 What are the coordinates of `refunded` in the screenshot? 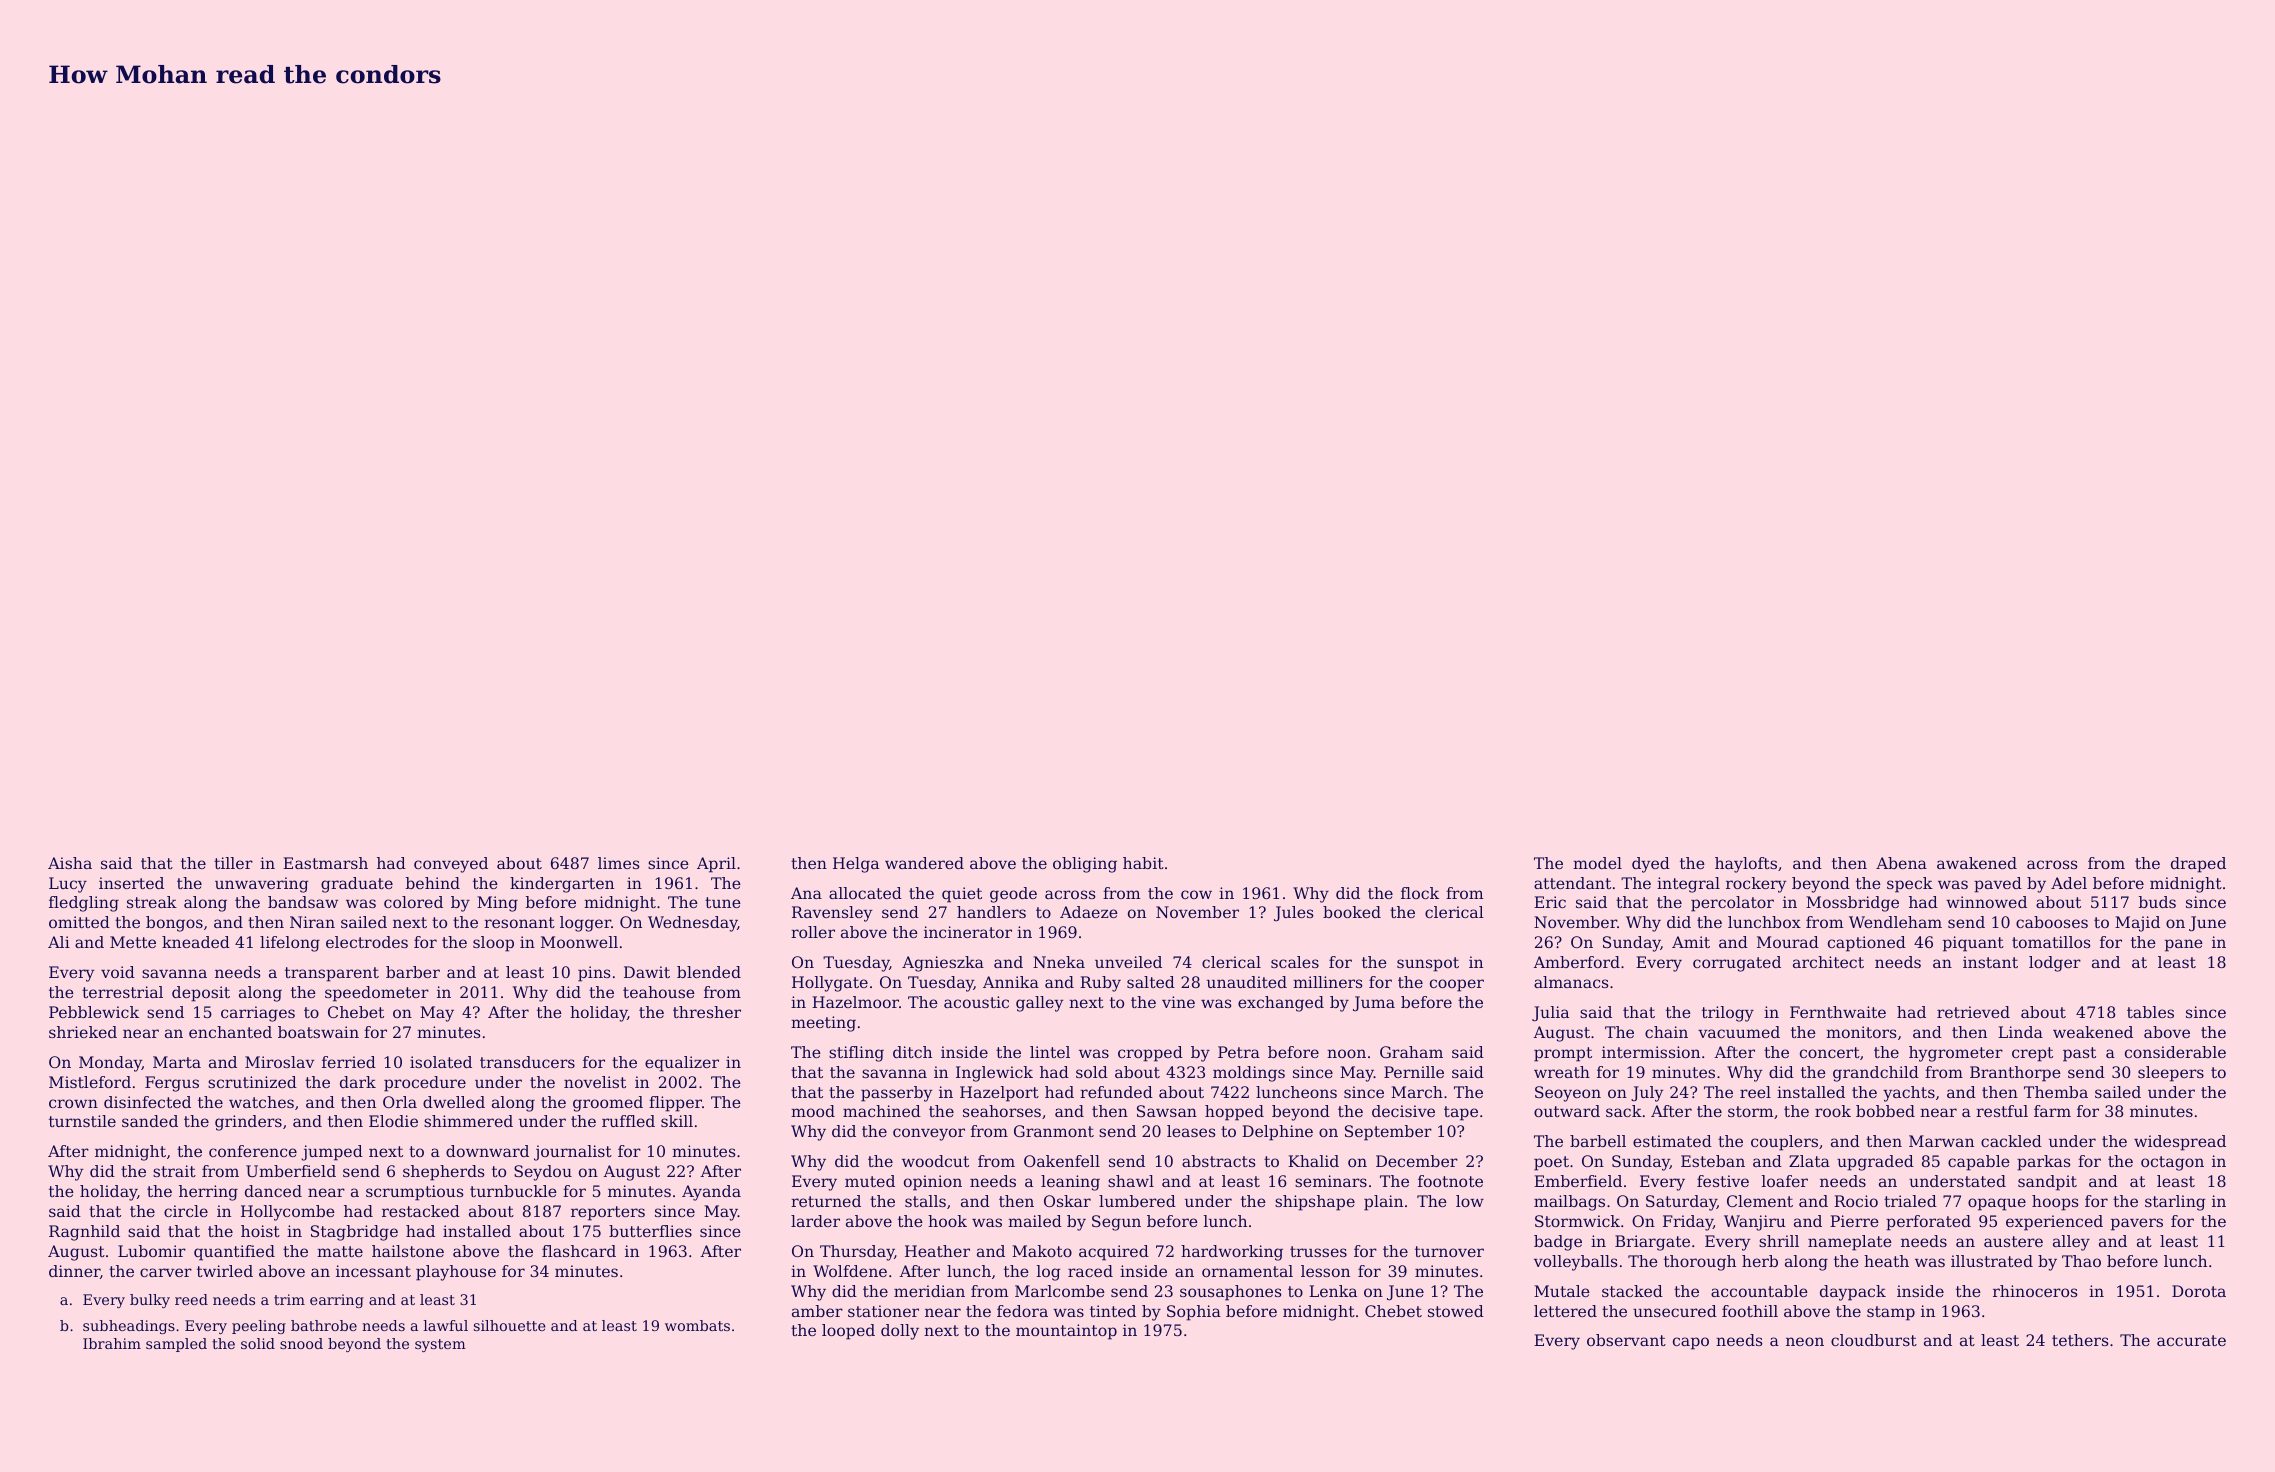 It's located at (1116, 1092).
